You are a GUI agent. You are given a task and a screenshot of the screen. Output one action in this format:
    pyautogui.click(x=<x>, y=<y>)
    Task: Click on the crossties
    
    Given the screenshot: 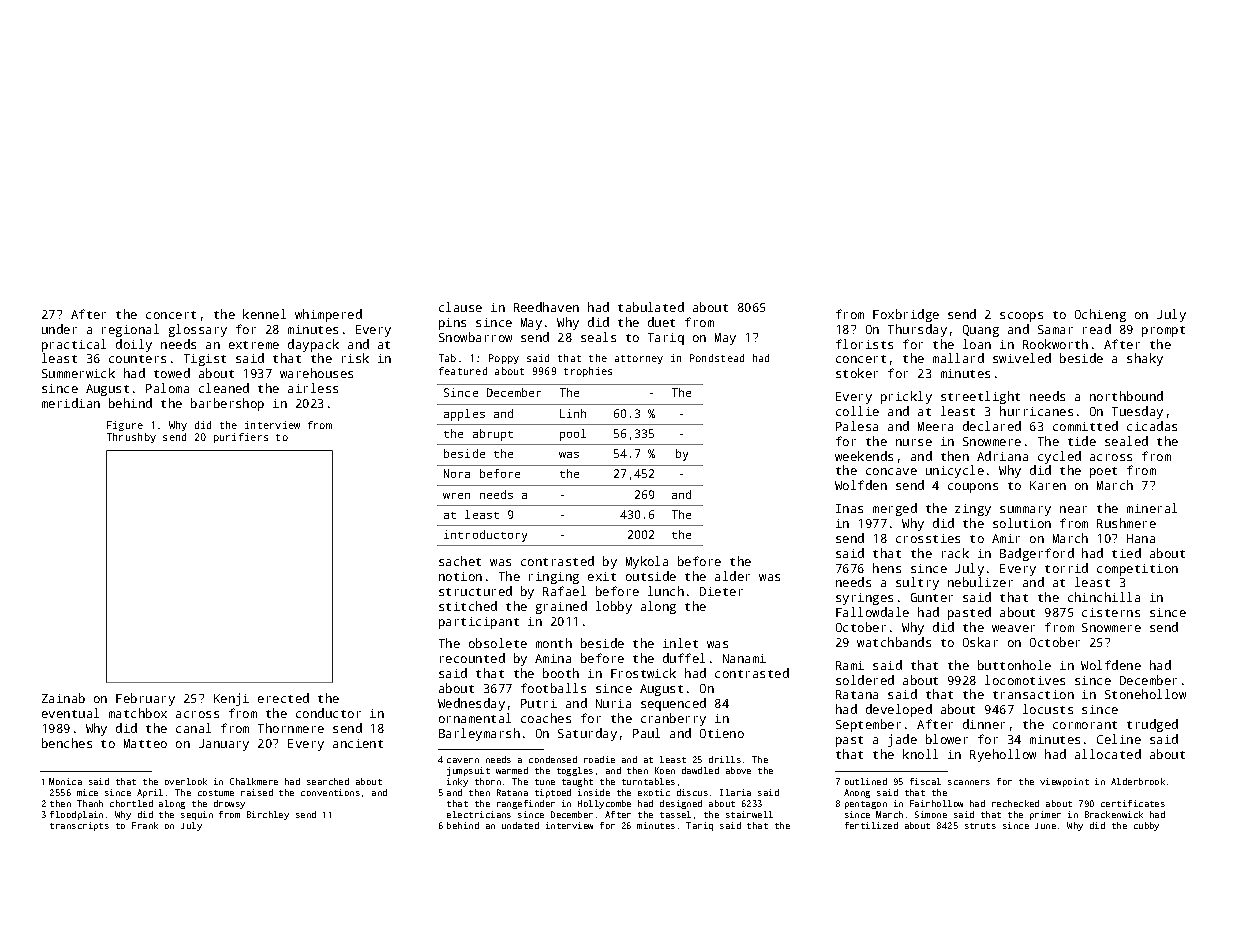 What is the action you would take?
    pyautogui.click(x=928, y=538)
